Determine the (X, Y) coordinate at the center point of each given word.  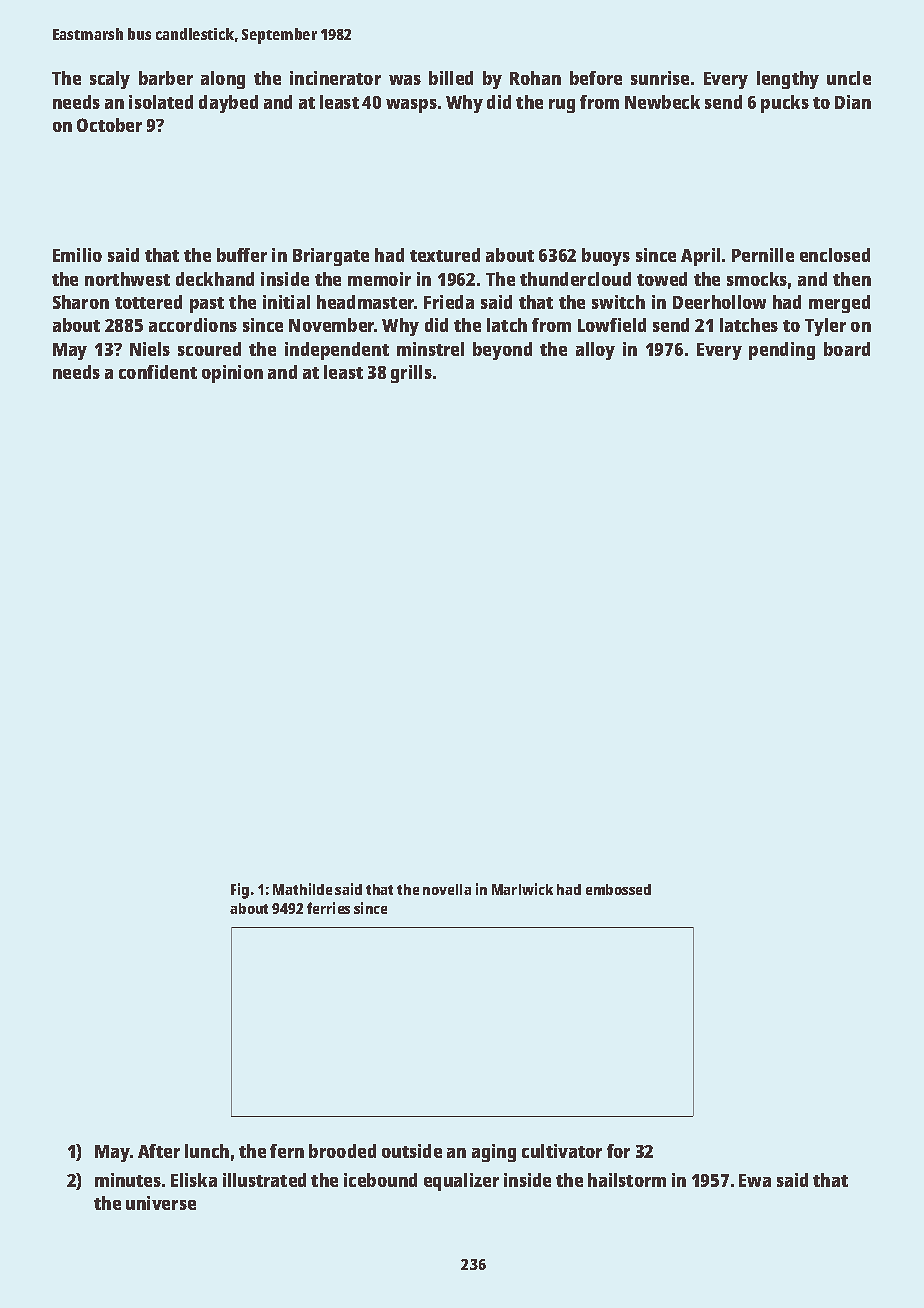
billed (451, 78)
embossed (618, 889)
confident (158, 372)
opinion (232, 374)
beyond (502, 351)
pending (782, 351)
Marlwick (522, 889)
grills (411, 374)
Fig (240, 891)
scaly (110, 80)
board (847, 349)
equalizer (461, 1182)
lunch (207, 1151)
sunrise (660, 78)
